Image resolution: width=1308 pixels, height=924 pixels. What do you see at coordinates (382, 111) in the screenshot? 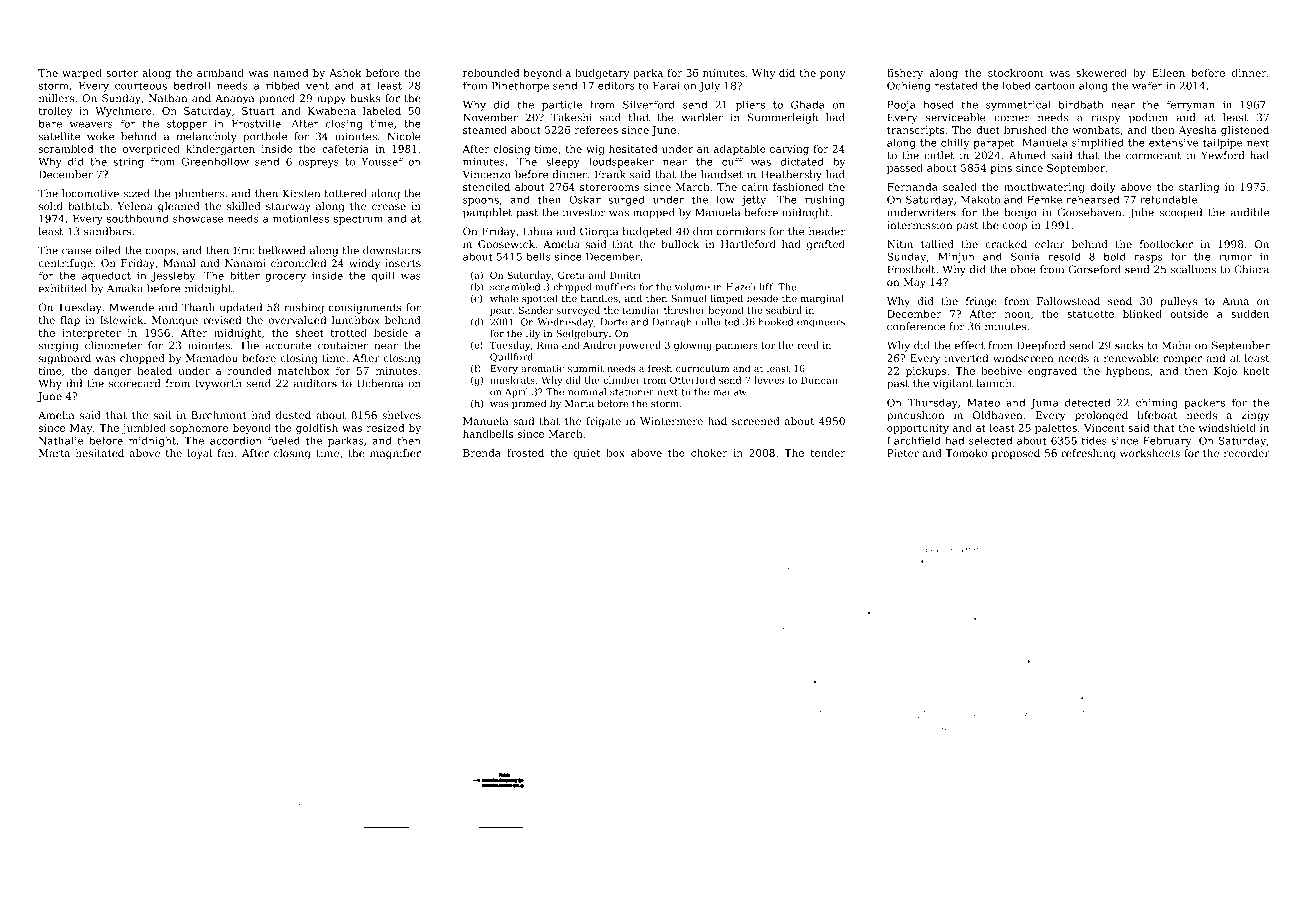
I see `labeled` at bounding box center [382, 111].
